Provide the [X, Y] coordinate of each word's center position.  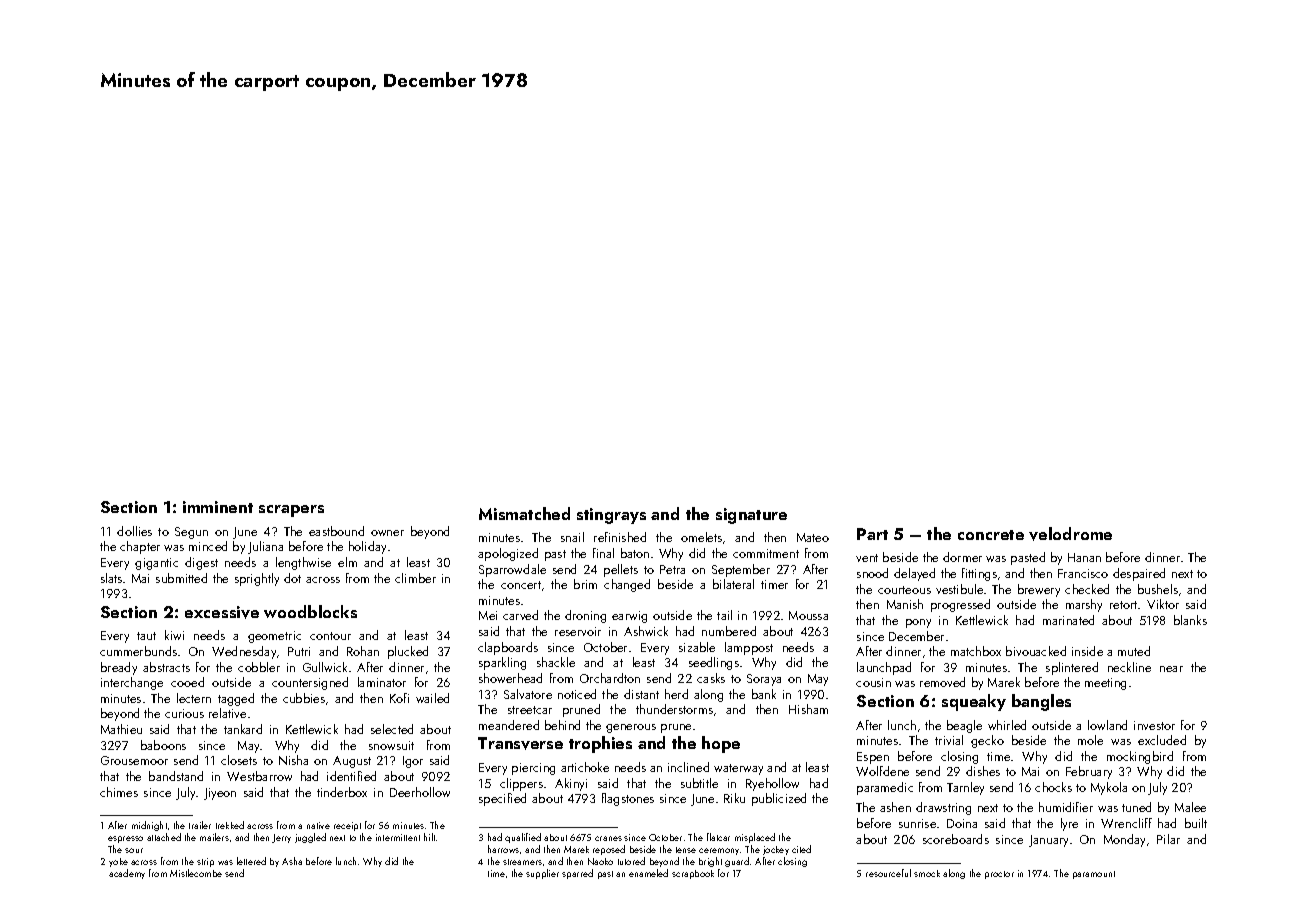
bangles [1041, 702]
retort [1123, 605]
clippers [521, 784]
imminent [218, 507]
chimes [119, 792]
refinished [620, 537]
